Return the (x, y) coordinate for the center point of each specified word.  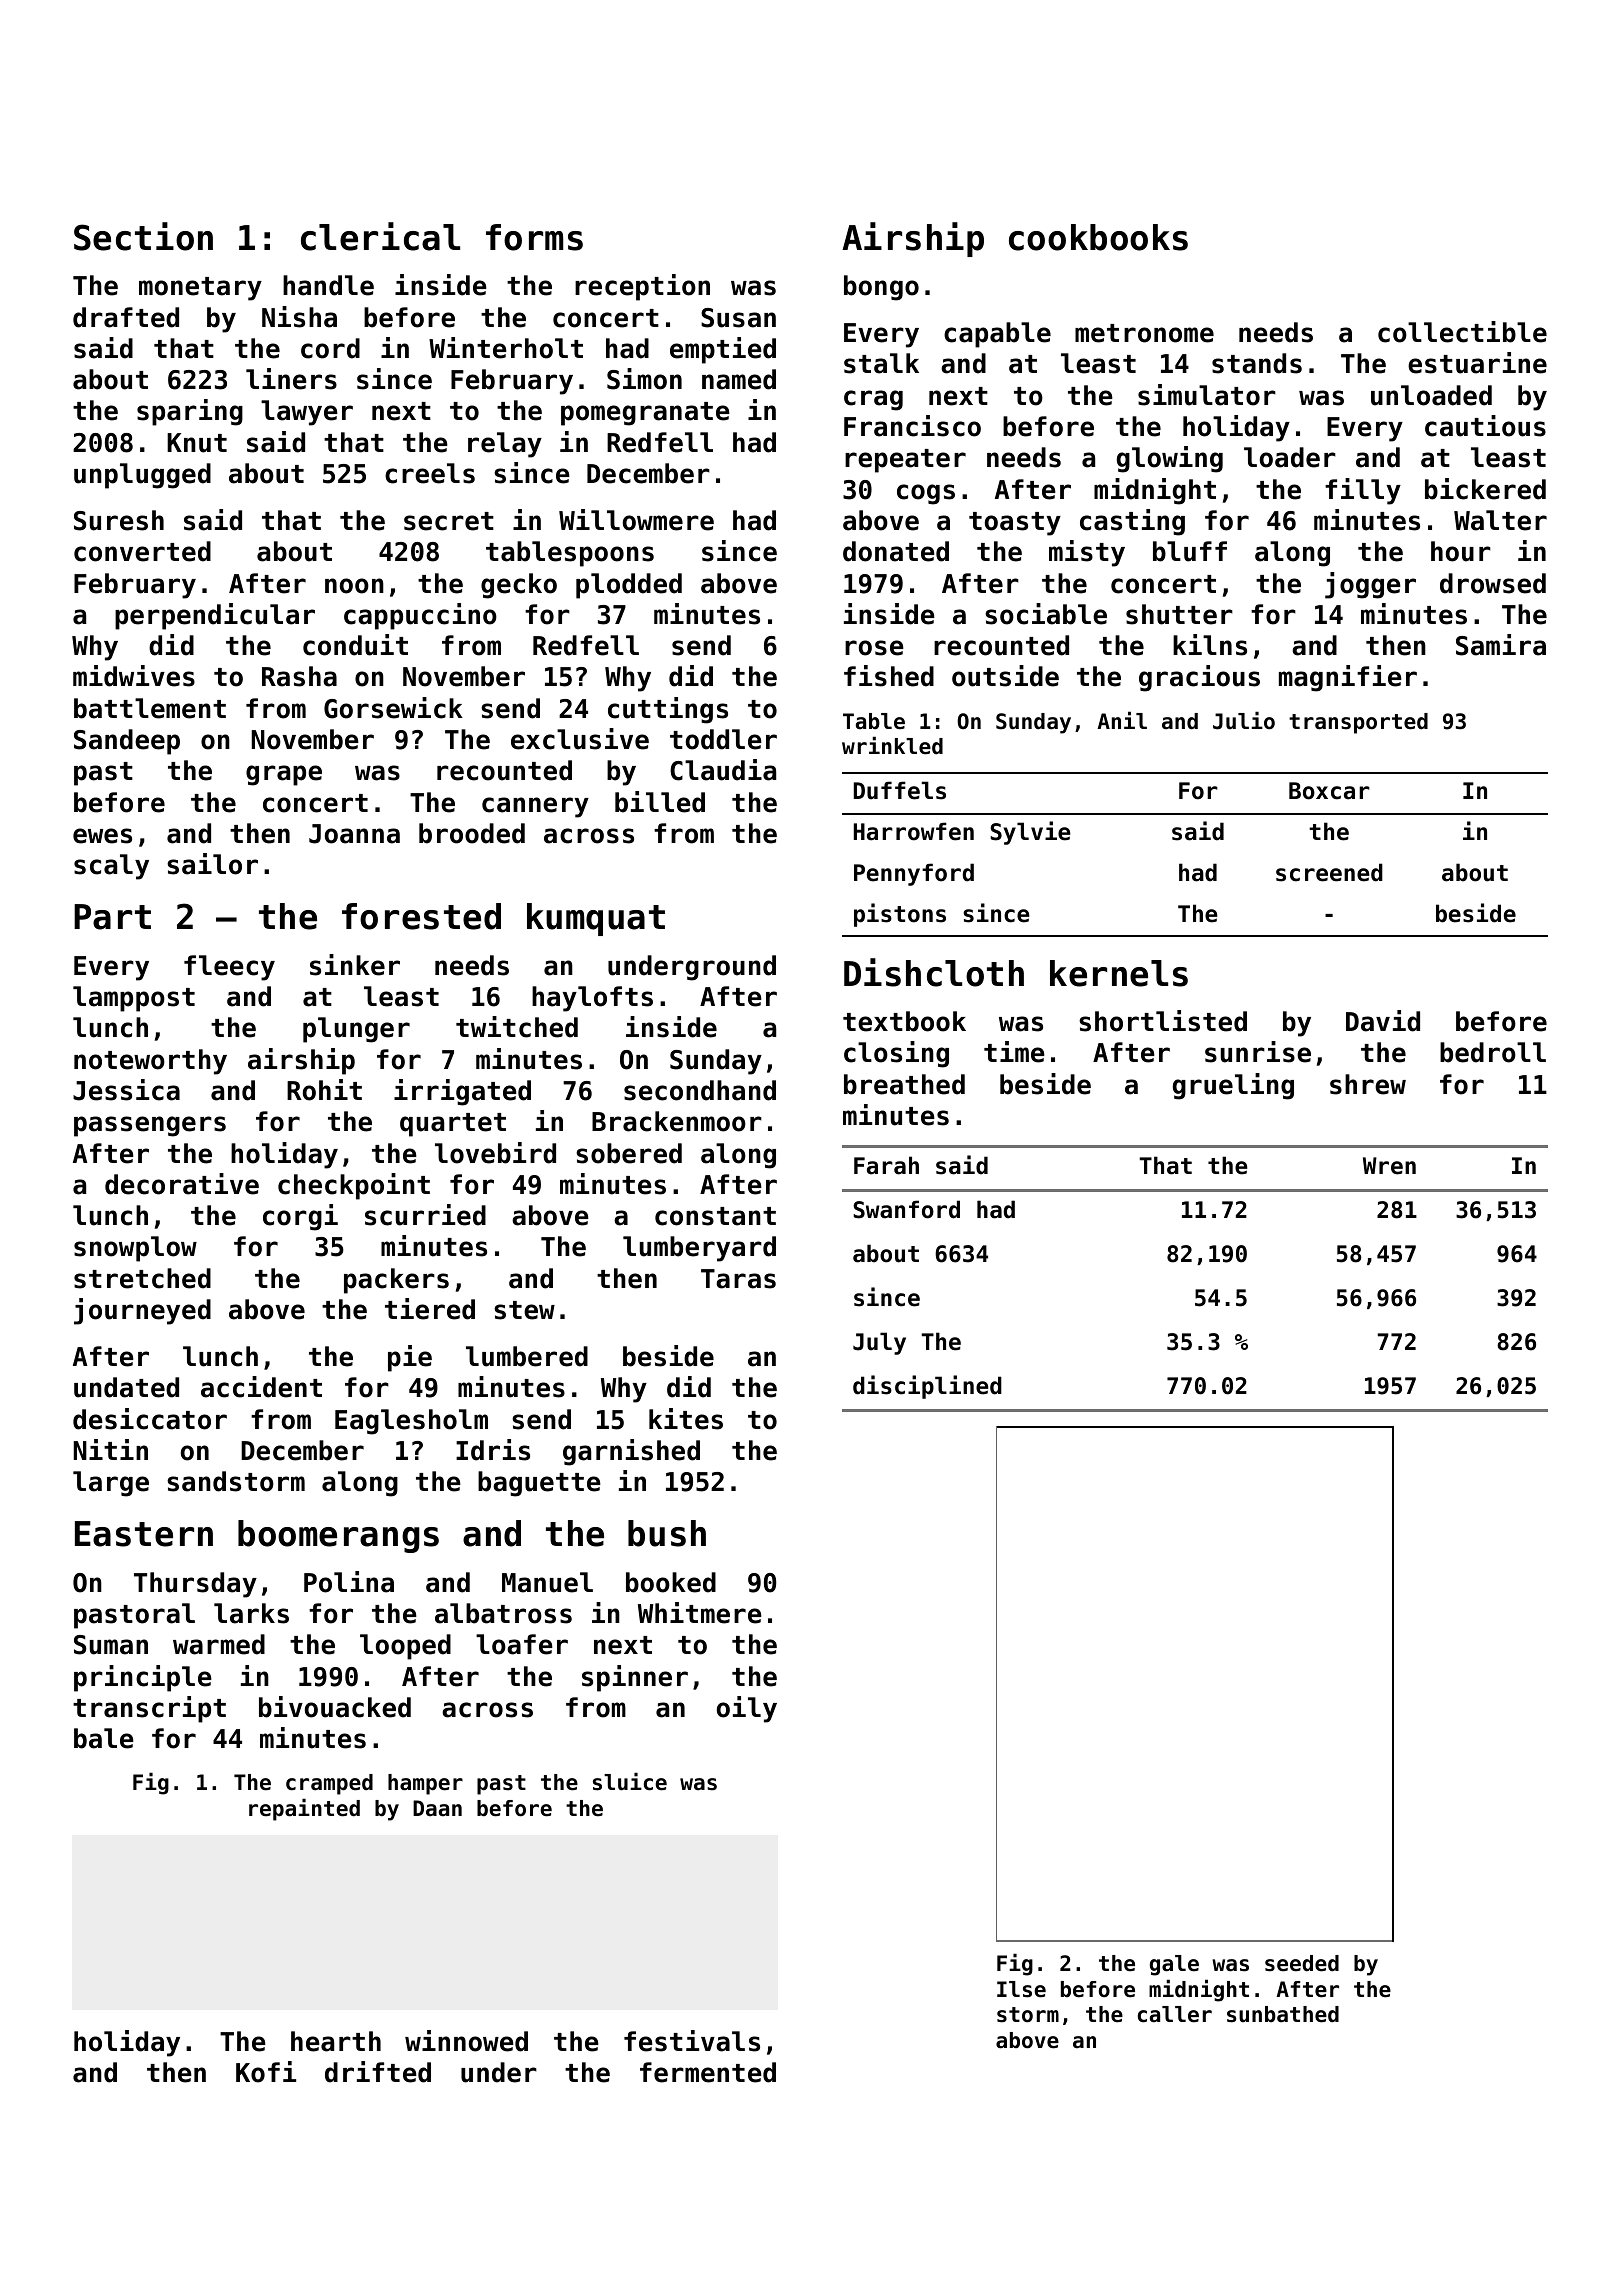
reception (642, 287)
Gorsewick (393, 708)
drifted (378, 2072)
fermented (708, 2072)
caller (1175, 2014)
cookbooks (1098, 237)
